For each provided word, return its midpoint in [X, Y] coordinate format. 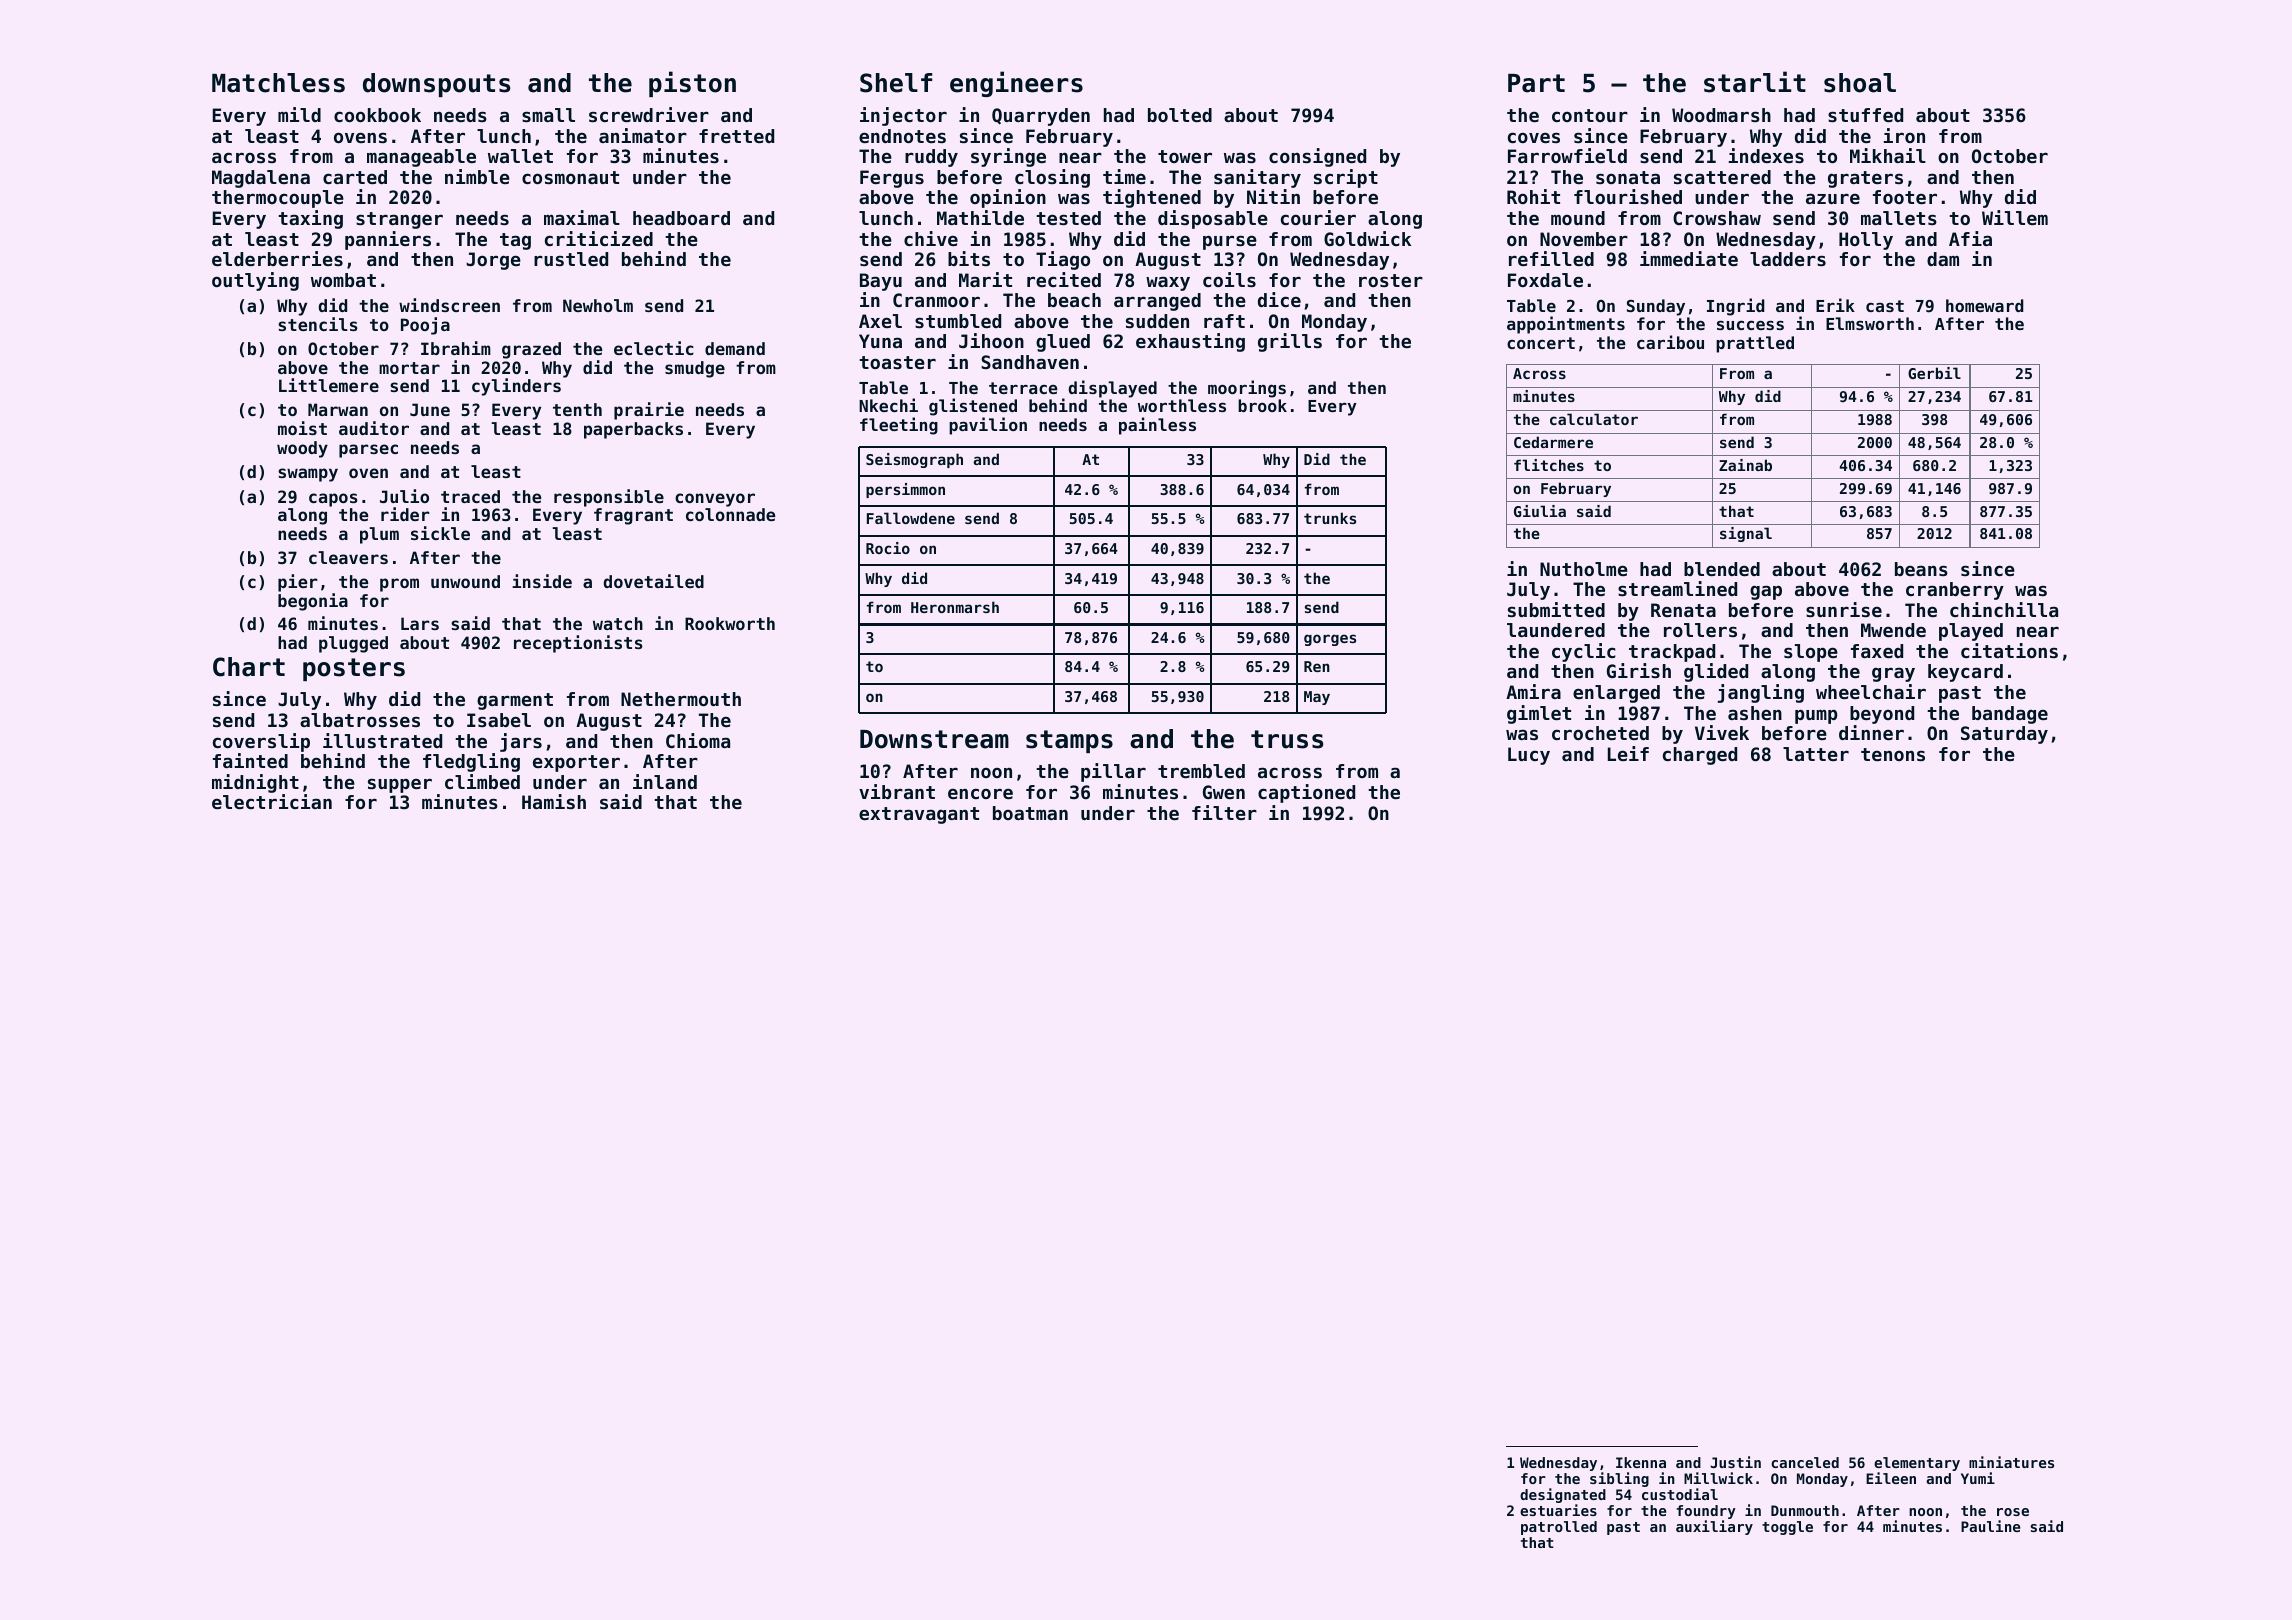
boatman [1030, 813]
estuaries [1558, 1510]
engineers [1016, 84]
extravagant [919, 815]
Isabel [499, 720]
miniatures [2011, 1462]
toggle [1787, 1528]
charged [1700, 756]
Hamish [554, 801]
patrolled [1559, 1528]
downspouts [436, 85]
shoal [1860, 83]
